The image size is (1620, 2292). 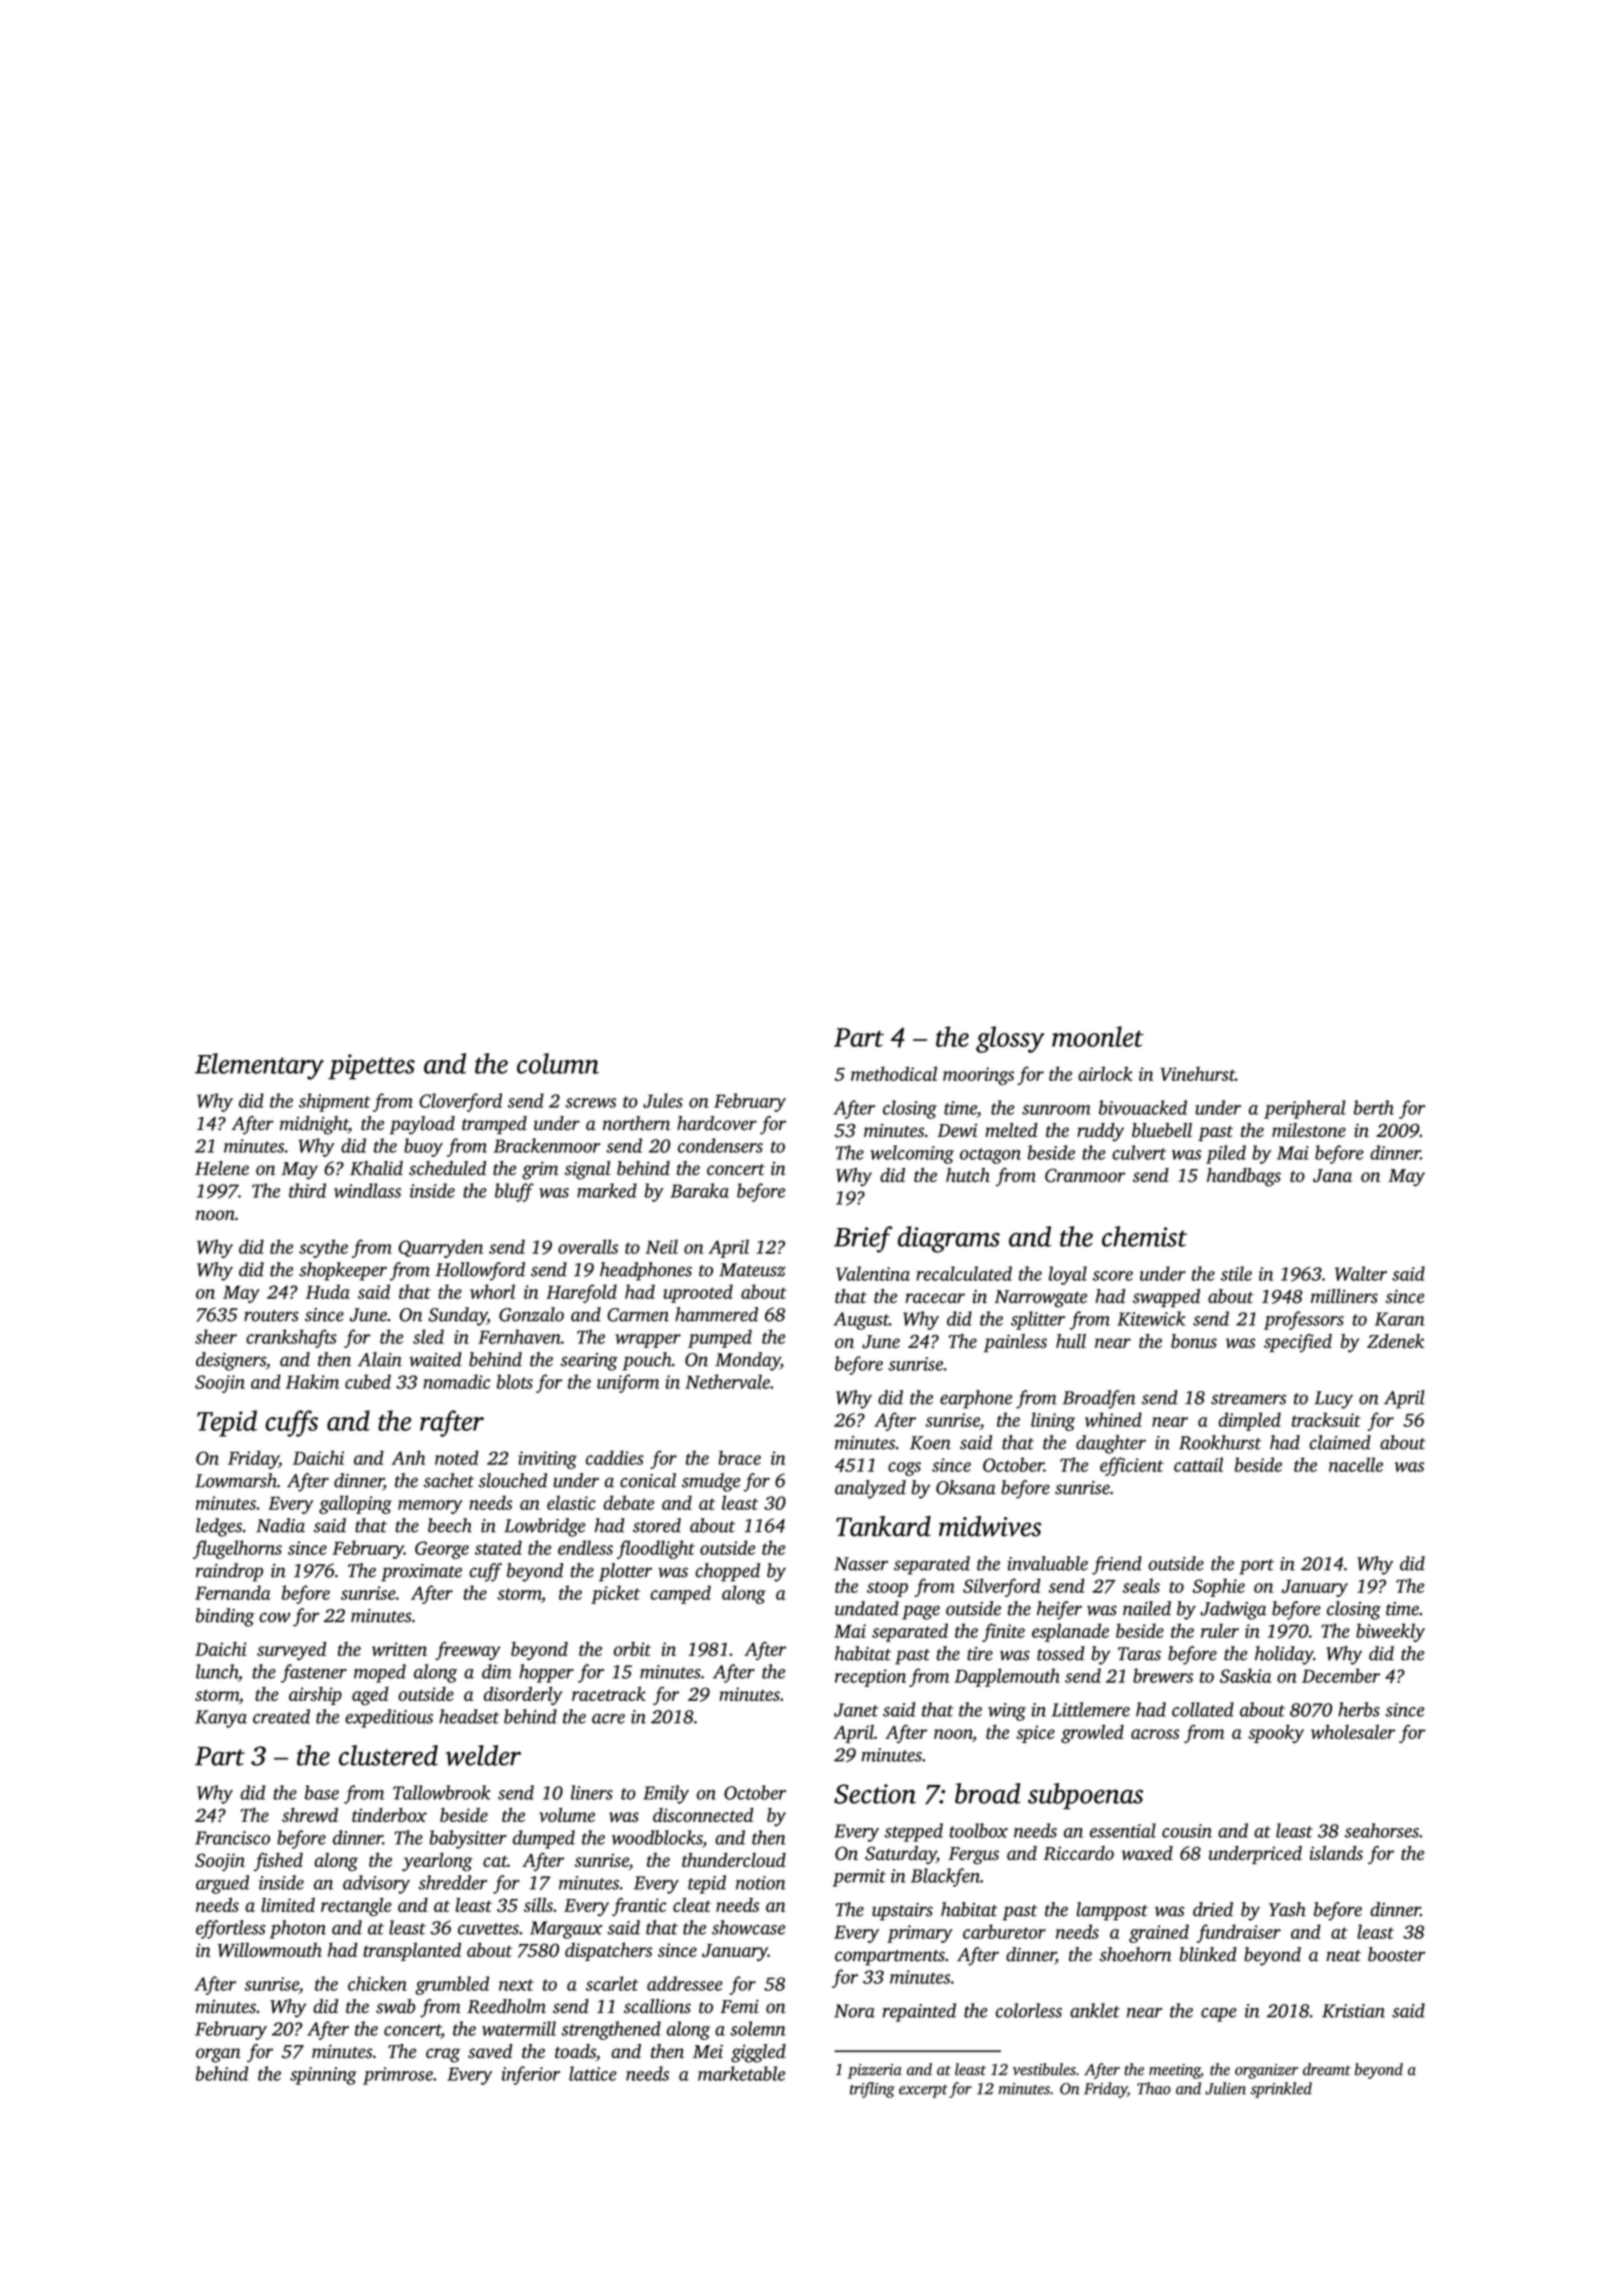 What do you see at coordinates (259, 1066) in the image?
I see `Elementary` at bounding box center [259, 1066].
